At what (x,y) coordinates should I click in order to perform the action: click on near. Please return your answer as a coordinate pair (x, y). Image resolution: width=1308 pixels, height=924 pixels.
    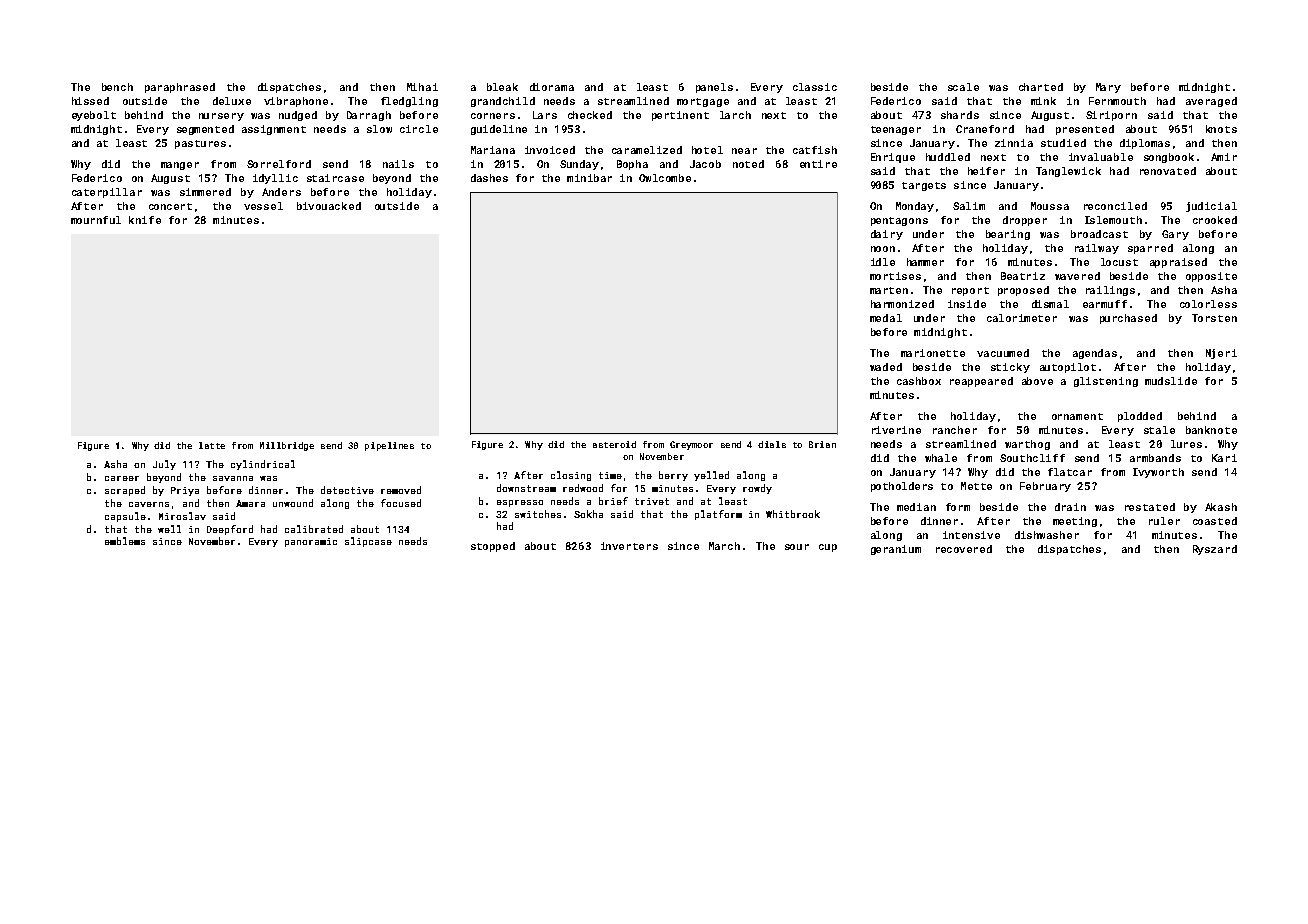
    Looking at the image, I should click on (744, 151).
